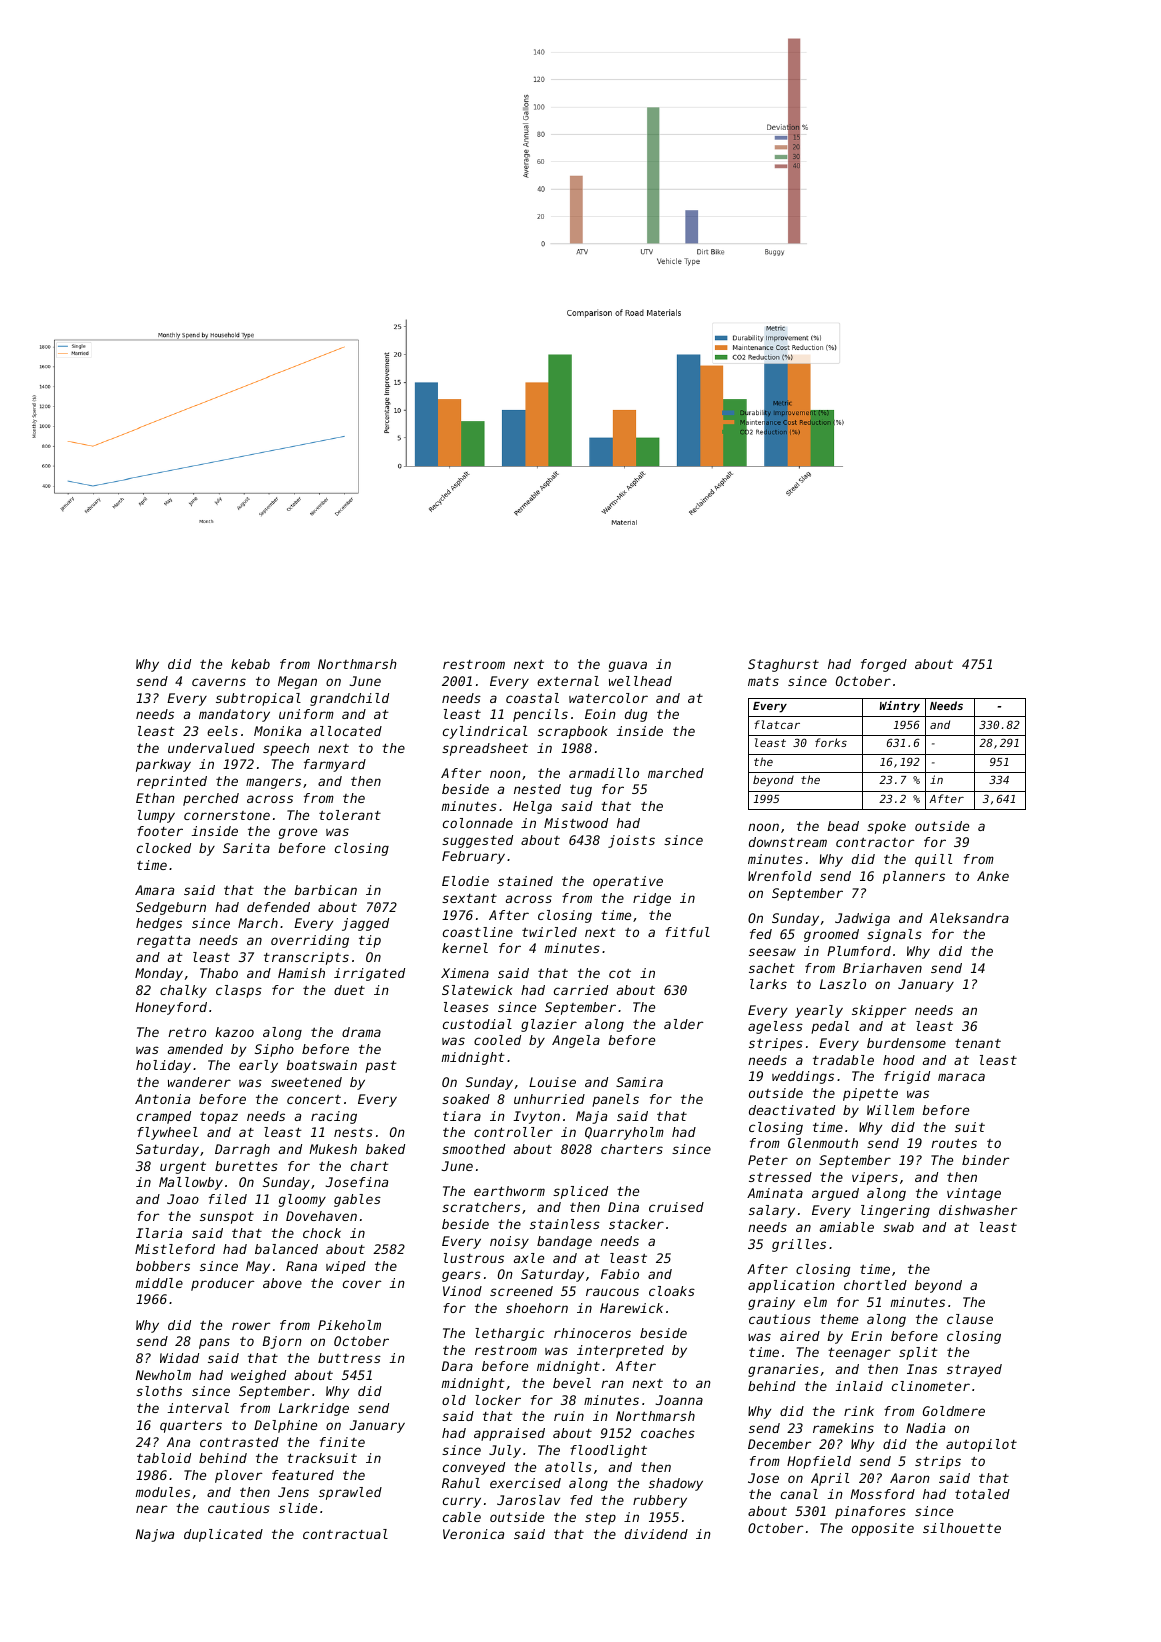 This document has height=1642, width=1161. I want to click on duet, so click(349, 990).
